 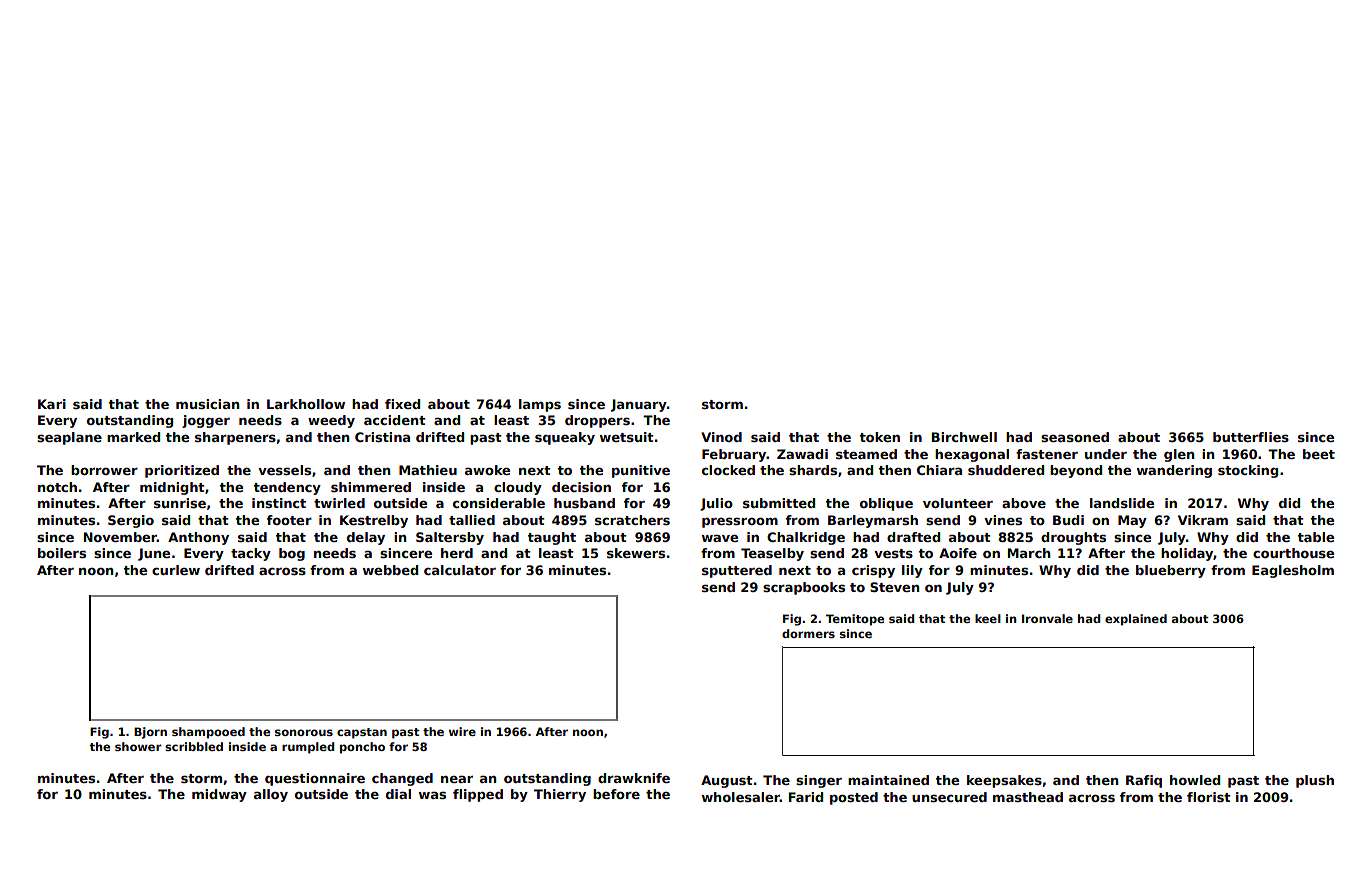 I want to click on midway, so click(x=219, y=795).
